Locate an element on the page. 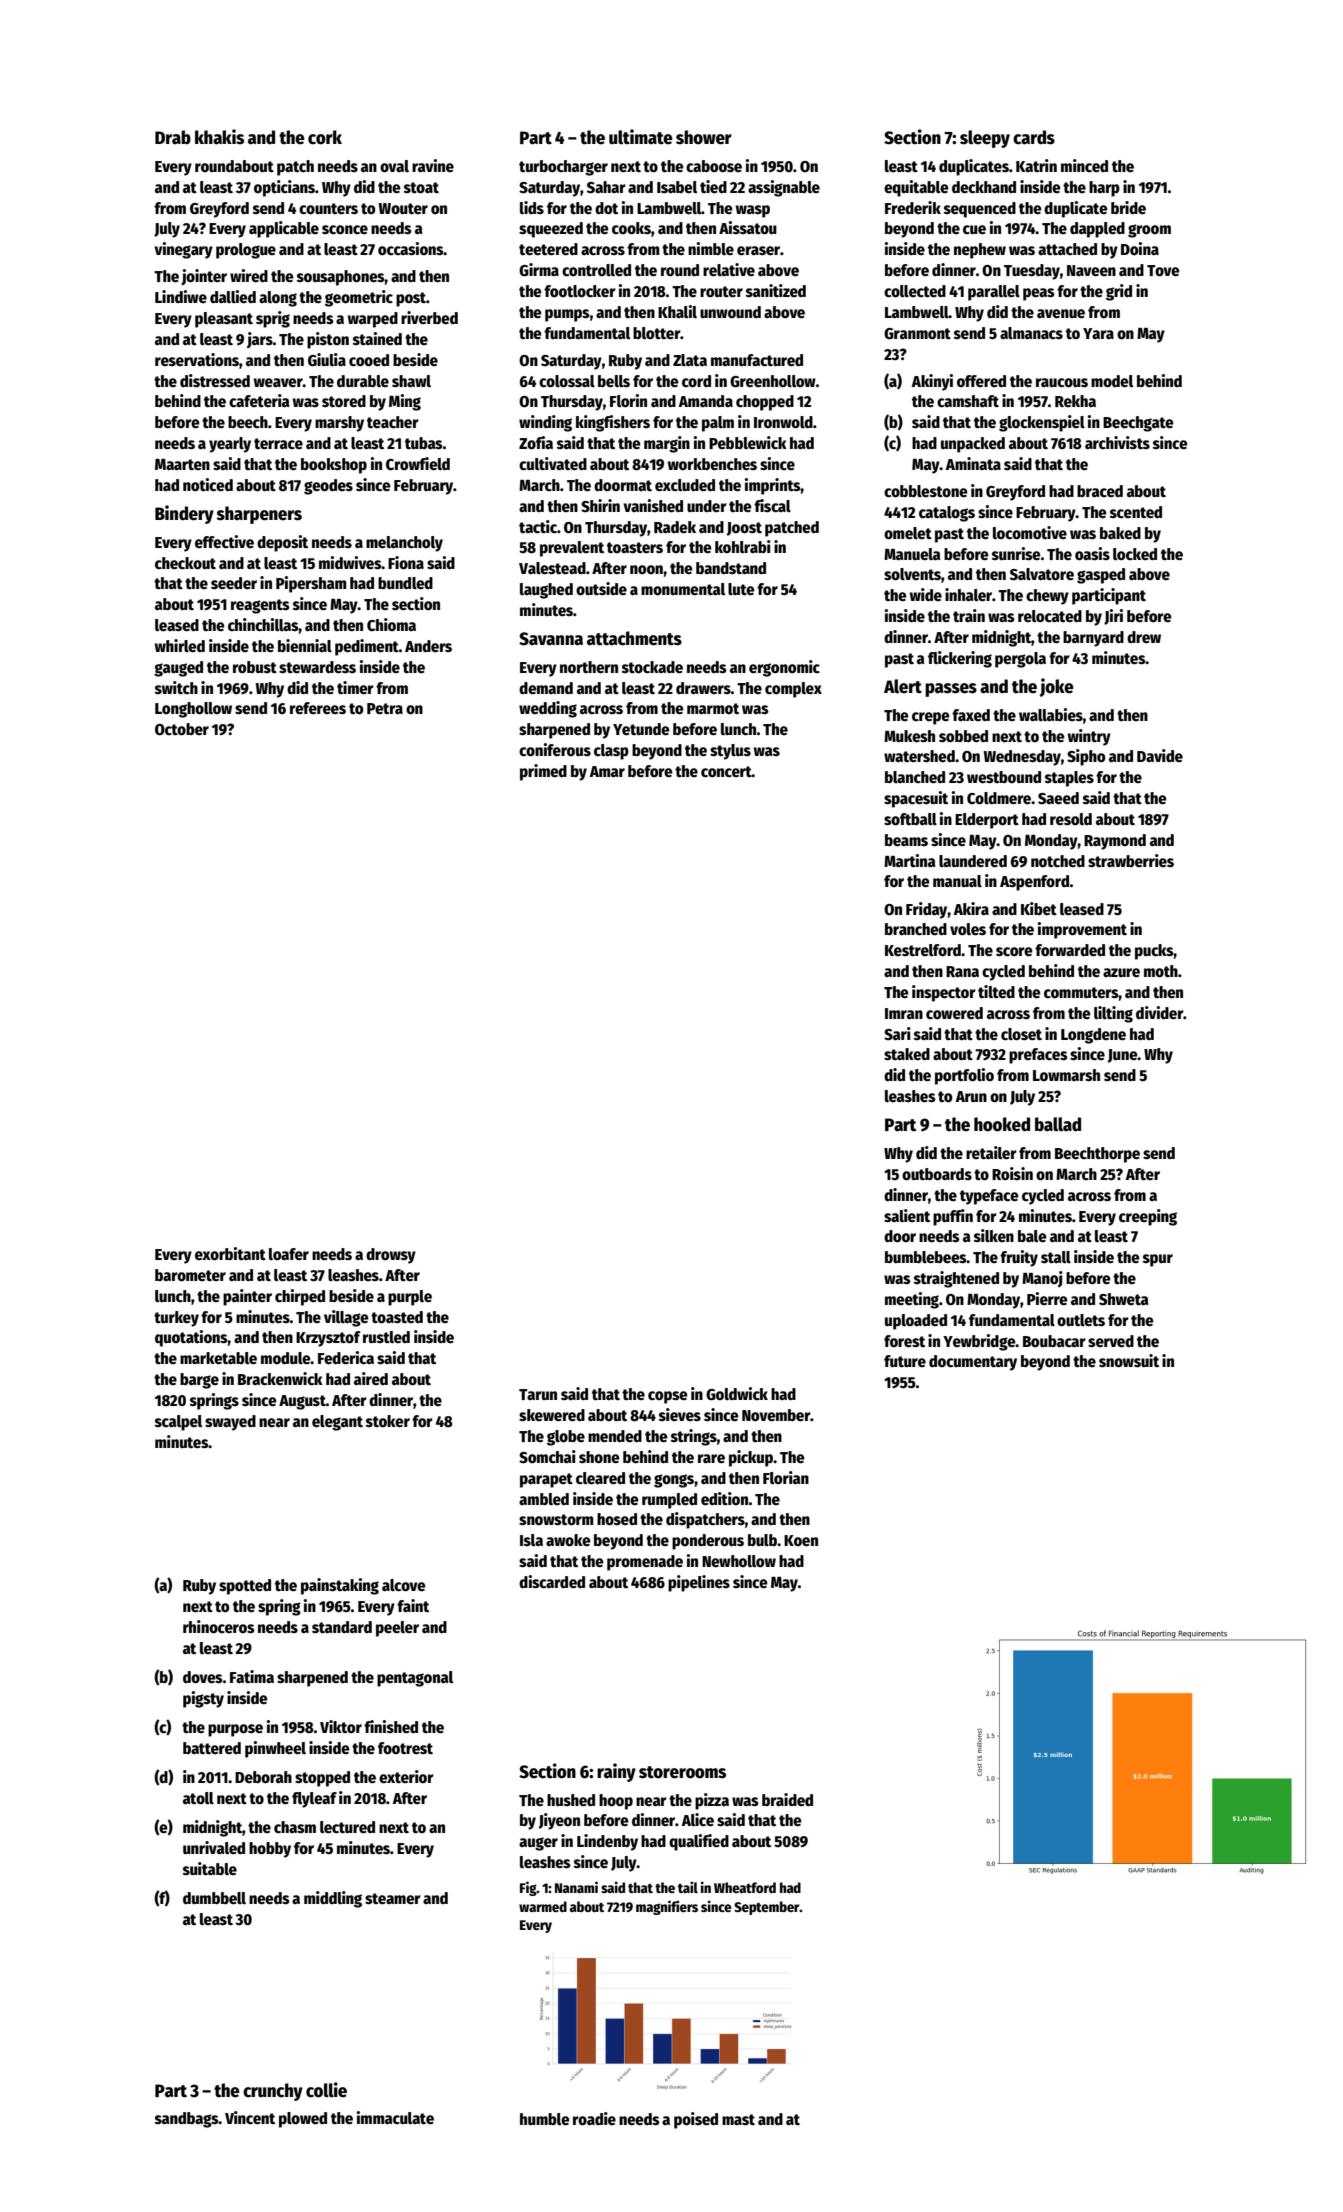  occasions is located at coordinates (411, 248).
